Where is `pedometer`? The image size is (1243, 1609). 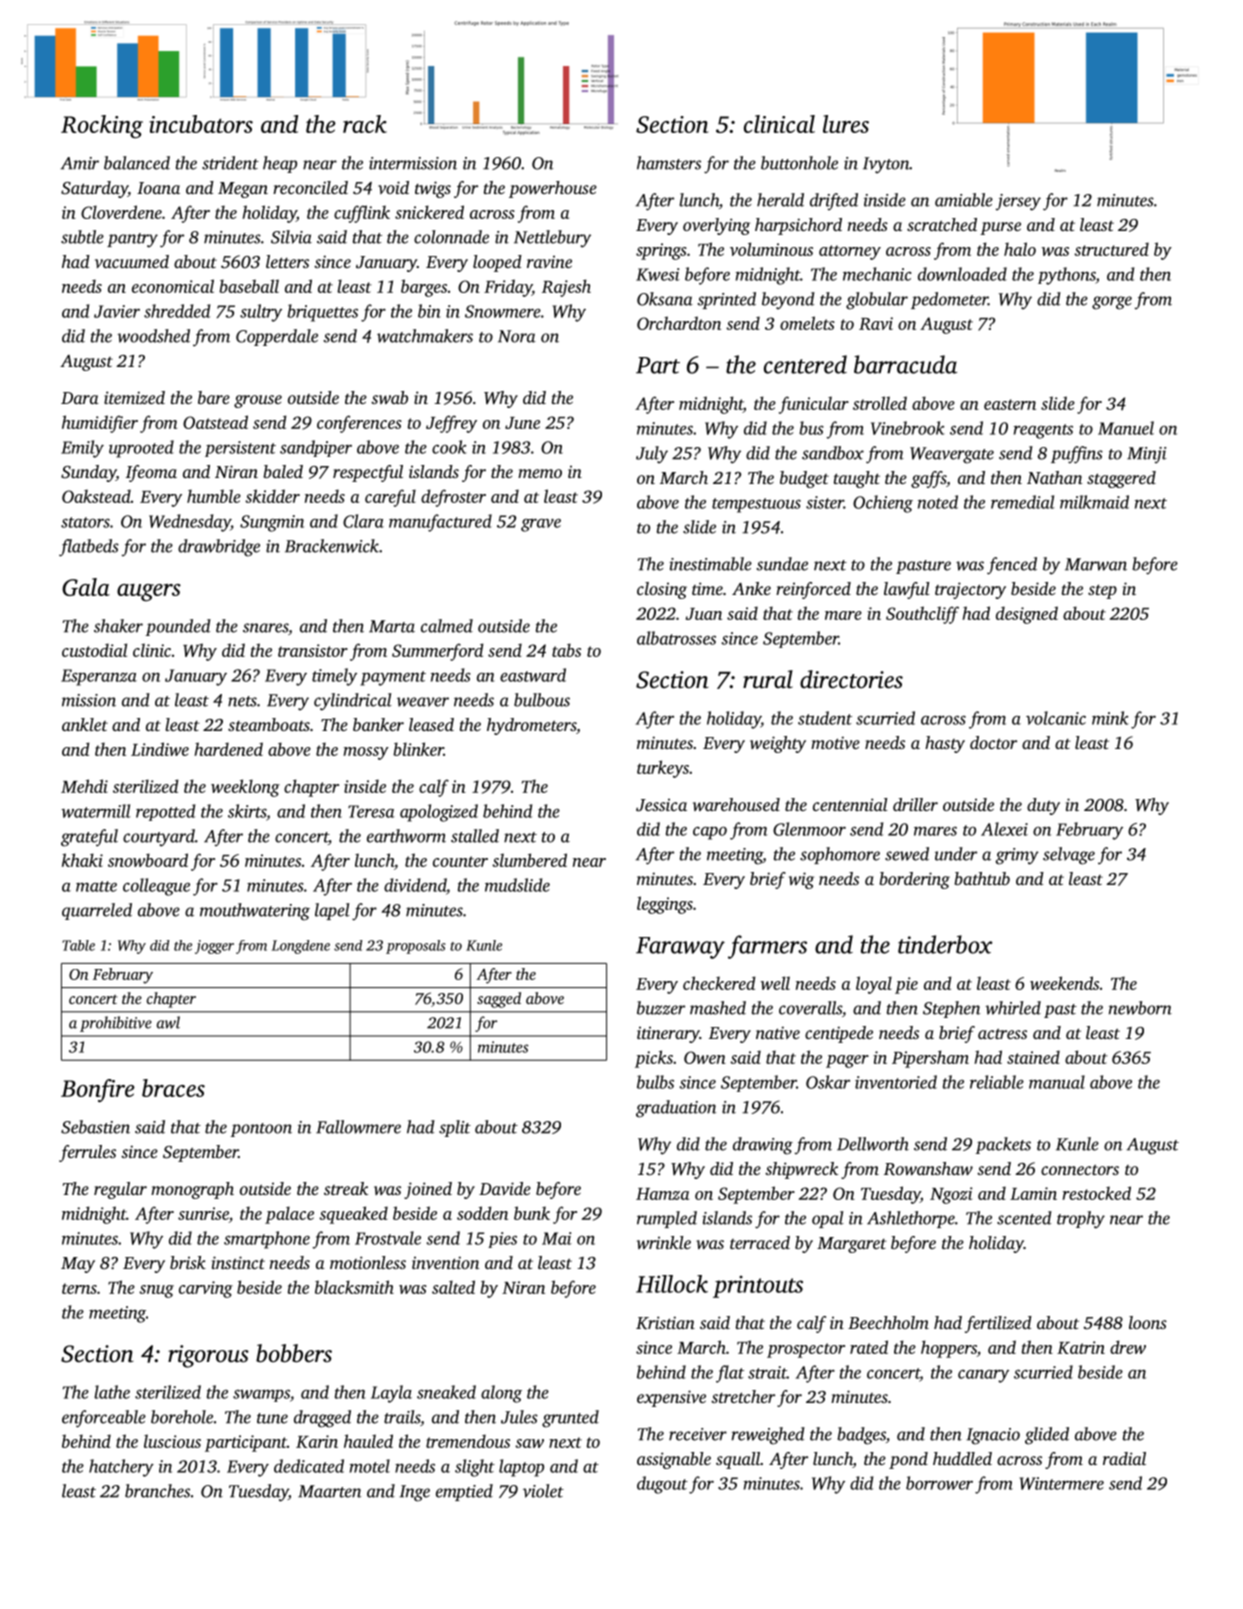 pedometer is located at coordinates (949, 300).
